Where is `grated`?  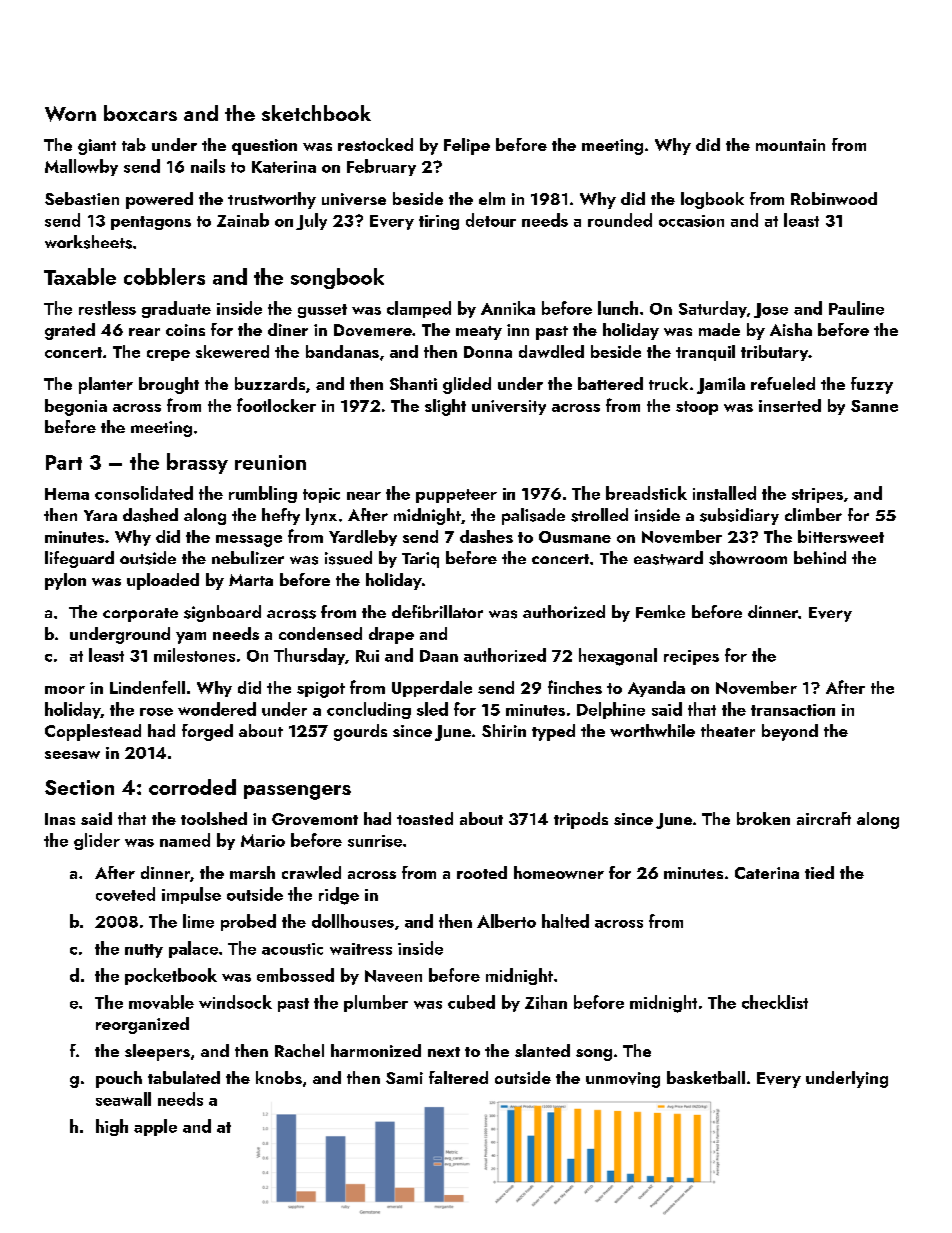 grated is located at coordinates (70, 331).
